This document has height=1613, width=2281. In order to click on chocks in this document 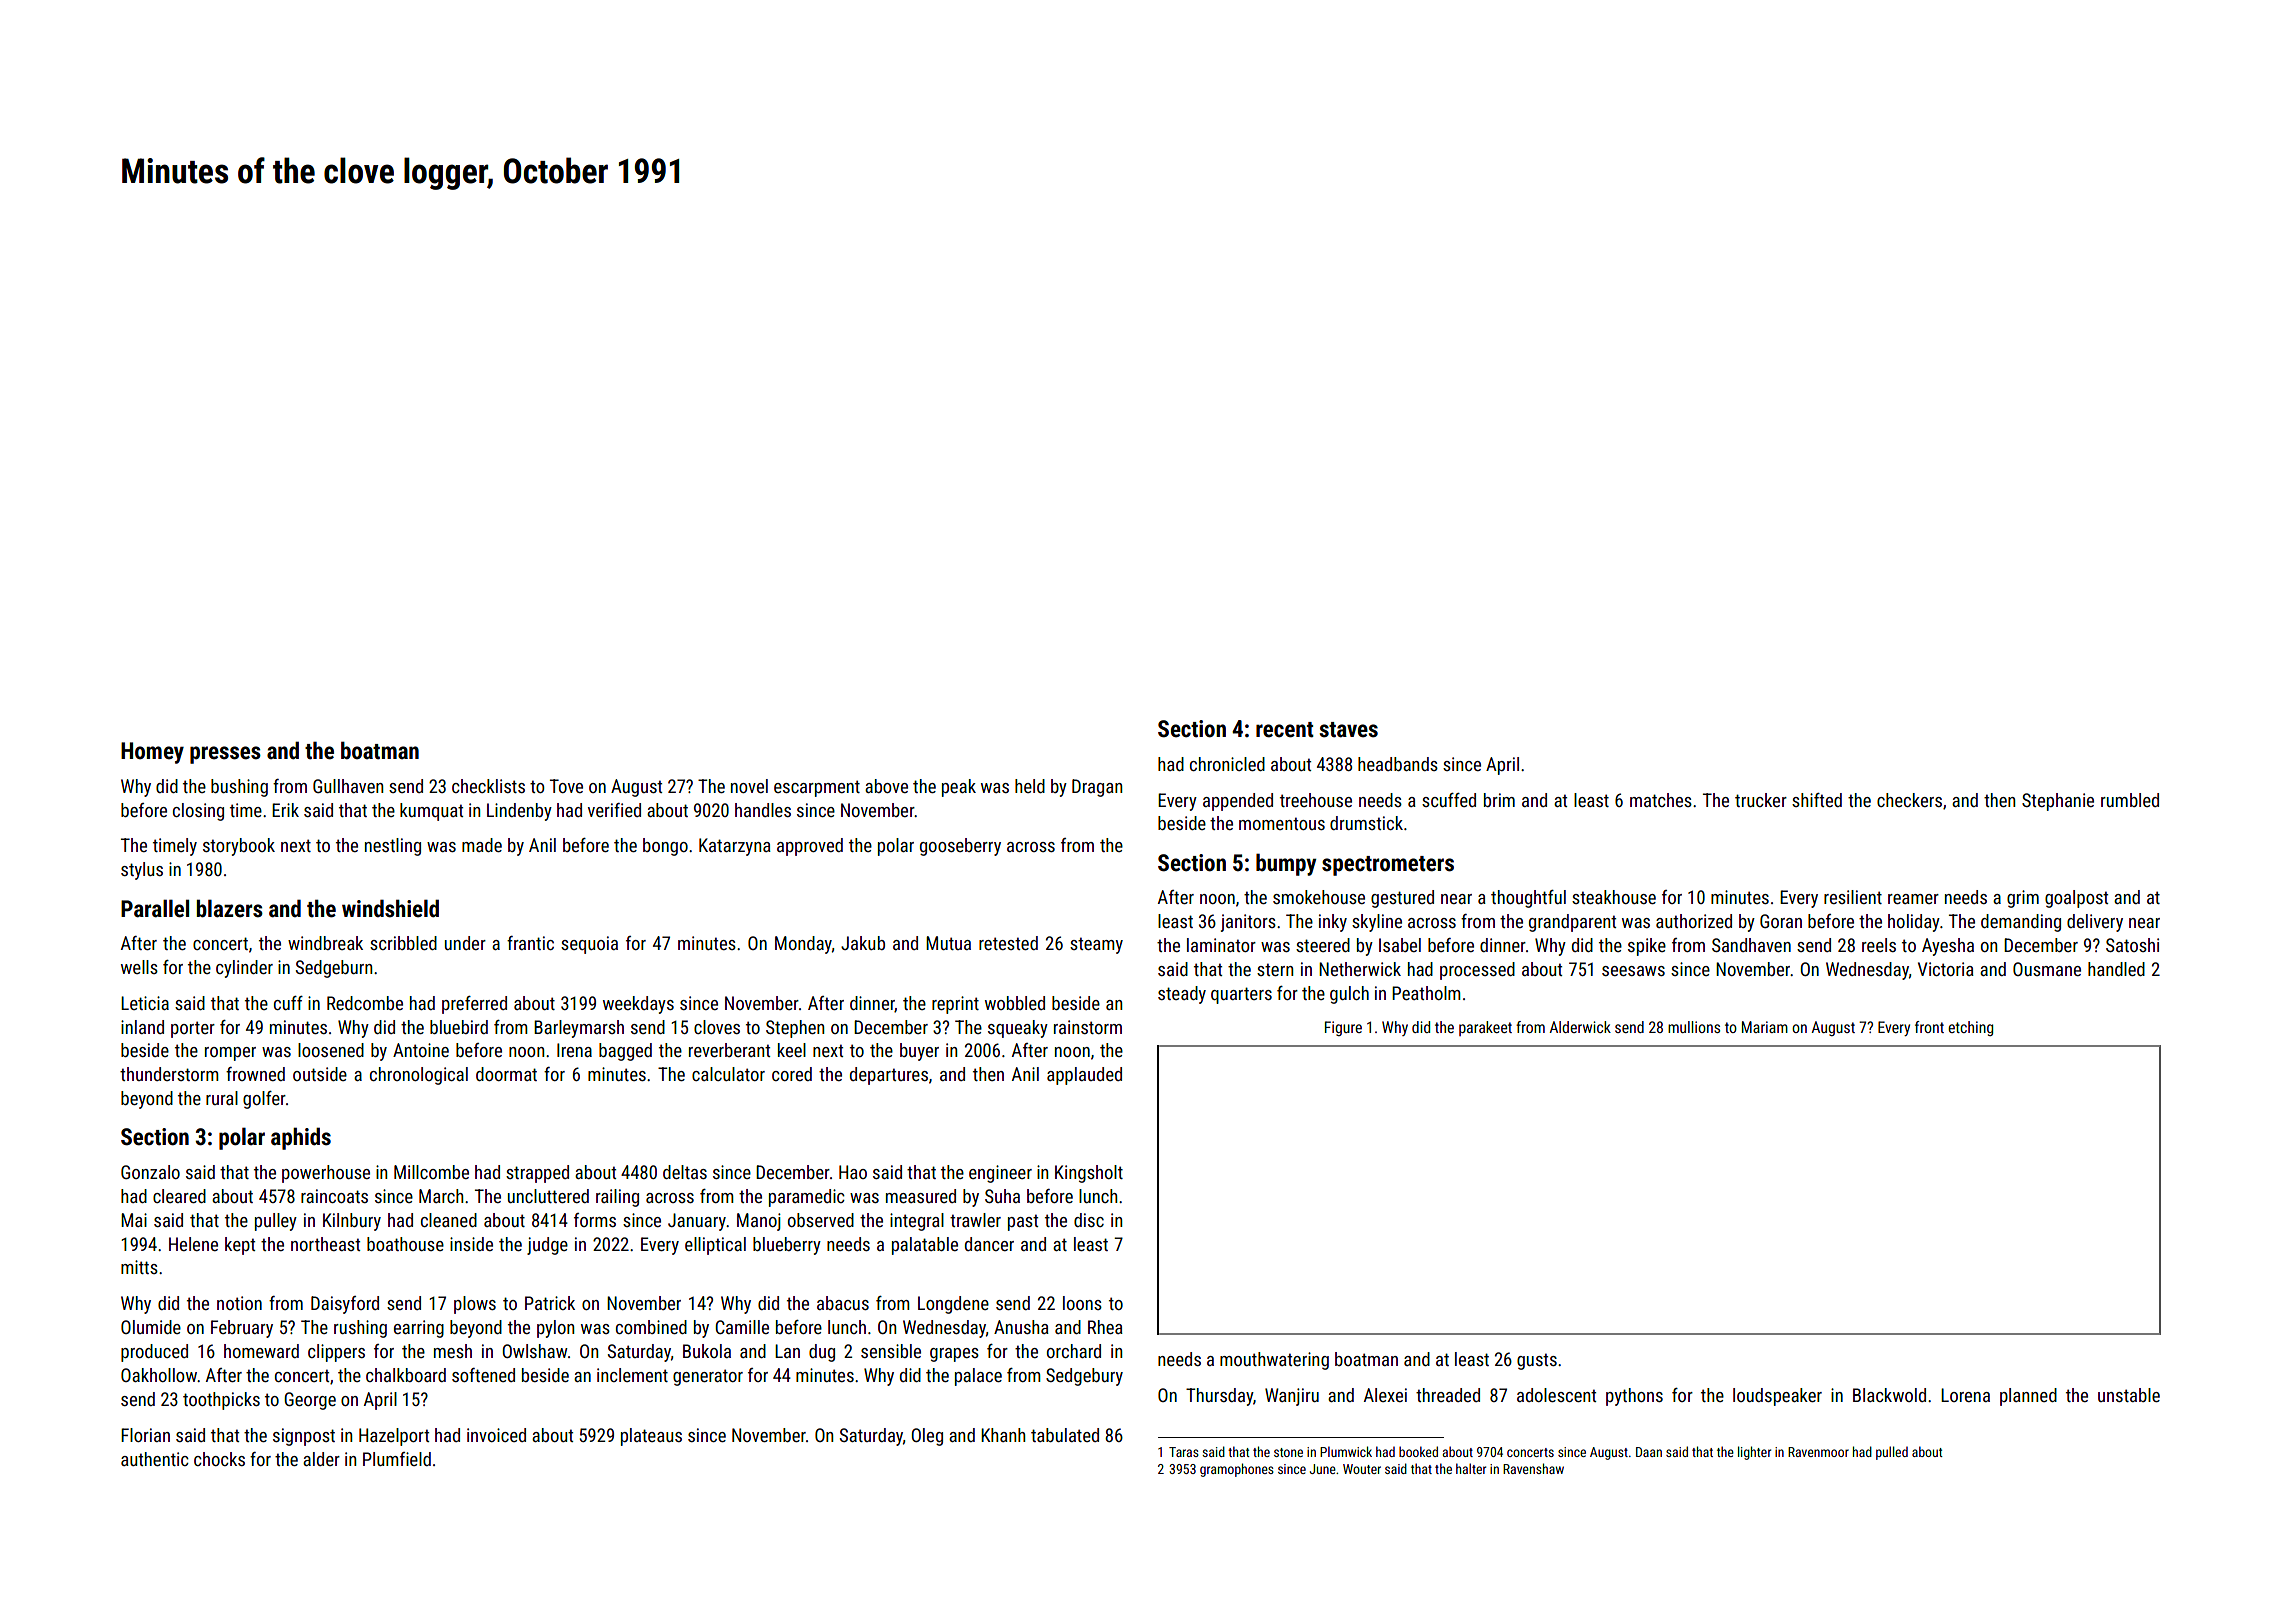, I will do `click(219, 1459)`.
